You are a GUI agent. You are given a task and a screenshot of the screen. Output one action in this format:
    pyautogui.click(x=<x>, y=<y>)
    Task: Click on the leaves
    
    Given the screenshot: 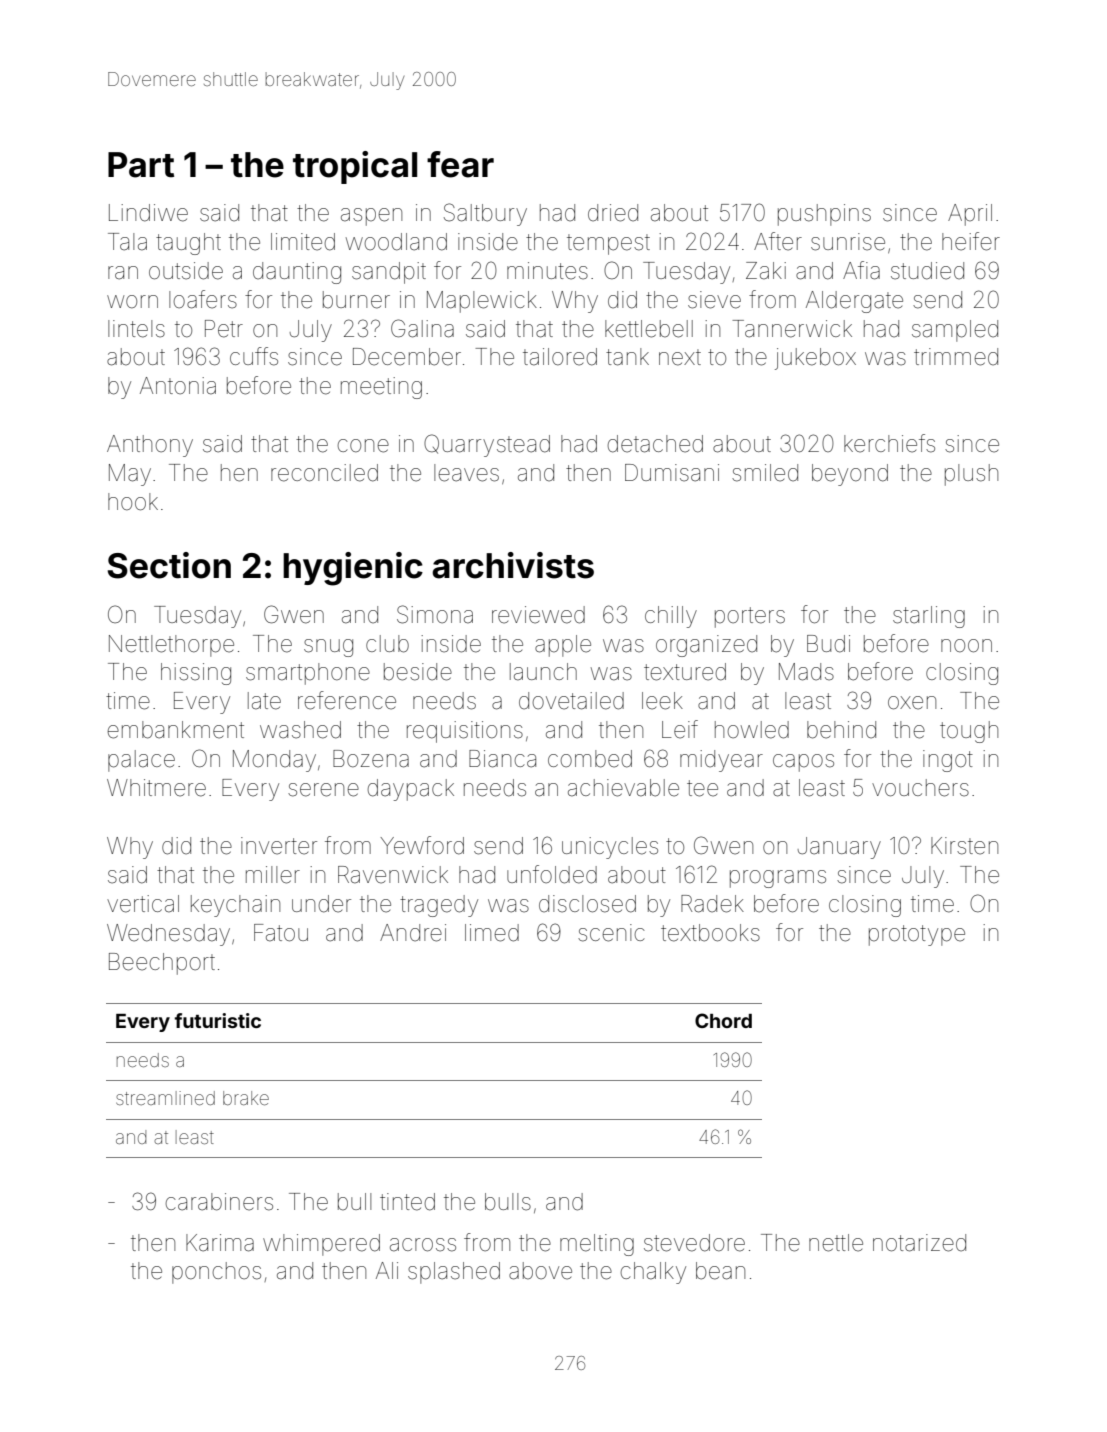 What is the action you would take?
    pyautogui.click(x=466, y=473)
